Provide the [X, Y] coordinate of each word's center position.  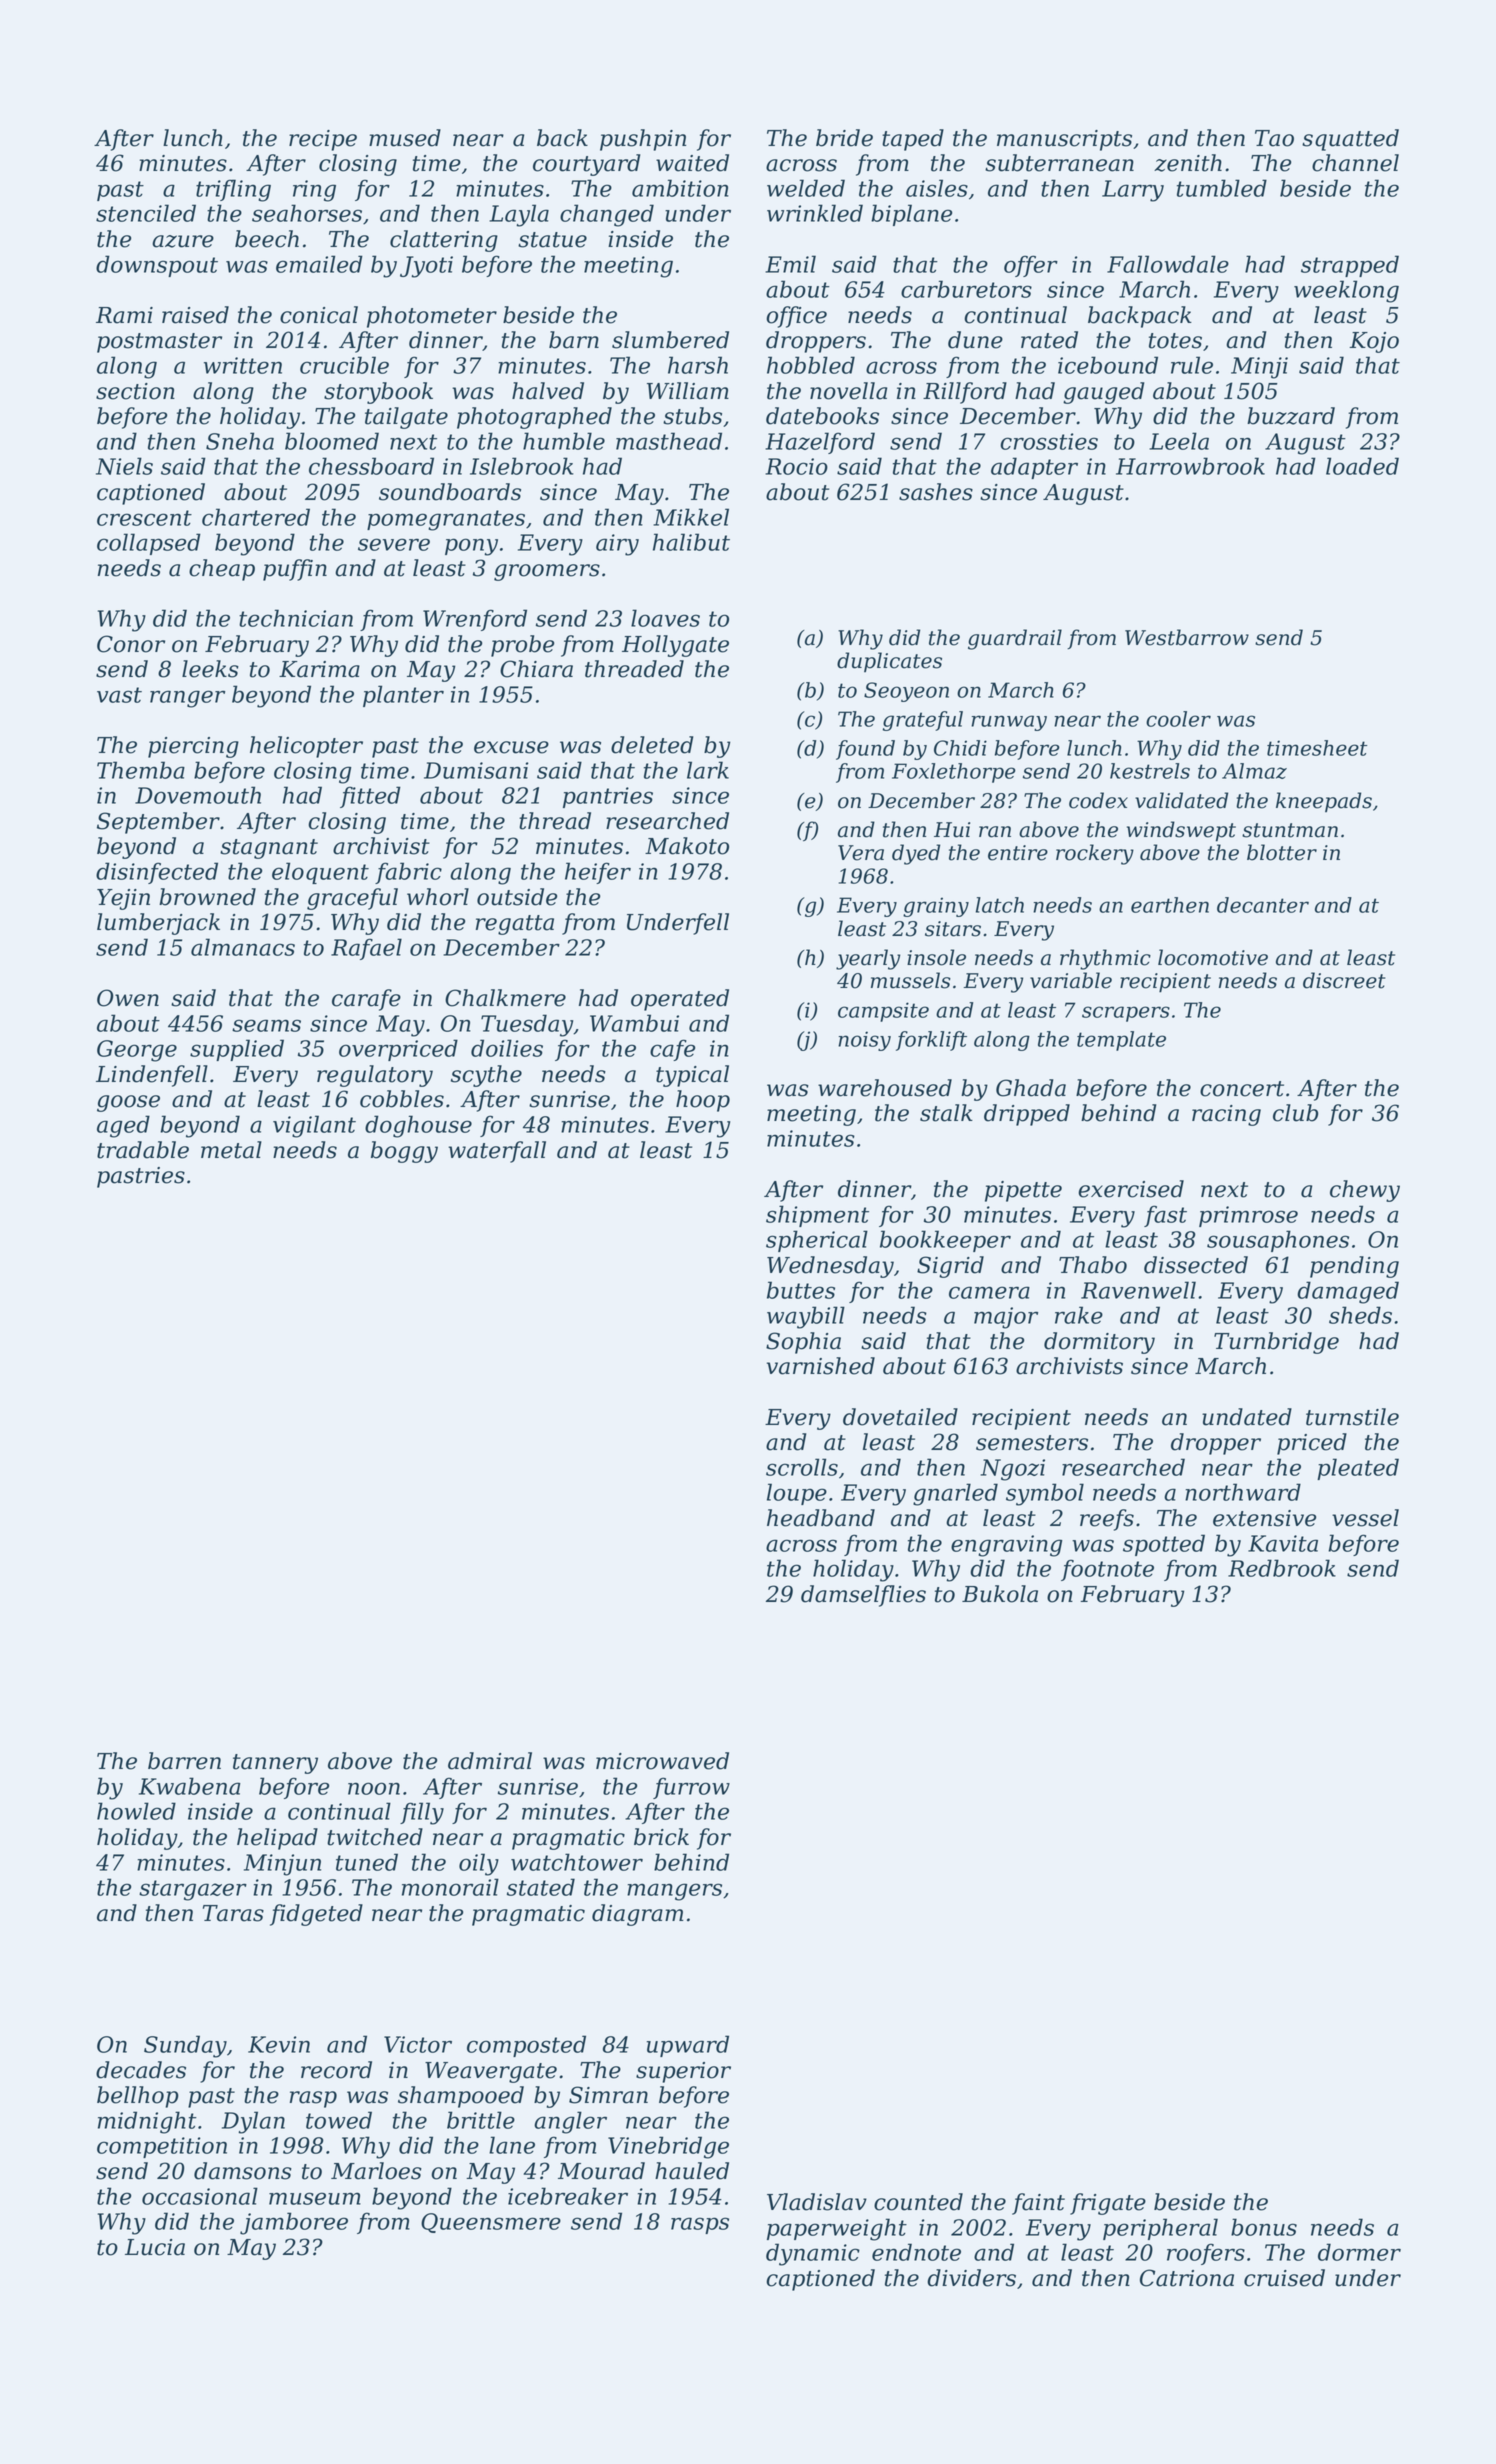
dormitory [1099, 1343]
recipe [323, 140]
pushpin [643, 140]
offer [1031, 266]
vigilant [314, 1126]
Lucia [155, 2247]
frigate [1108, 2204]
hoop [703, 1101]
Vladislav [817, 2202]
